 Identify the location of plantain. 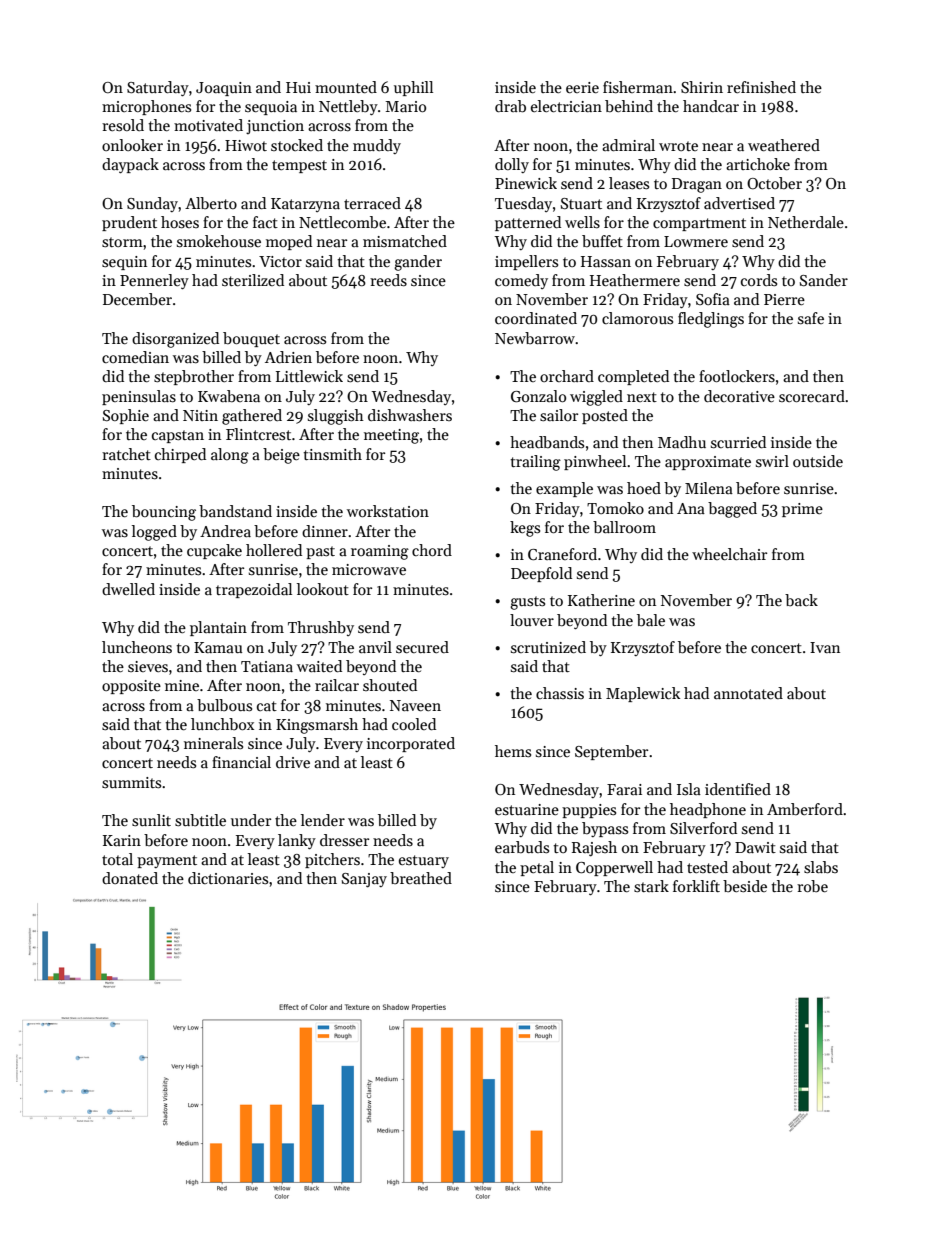
(218, 628).
